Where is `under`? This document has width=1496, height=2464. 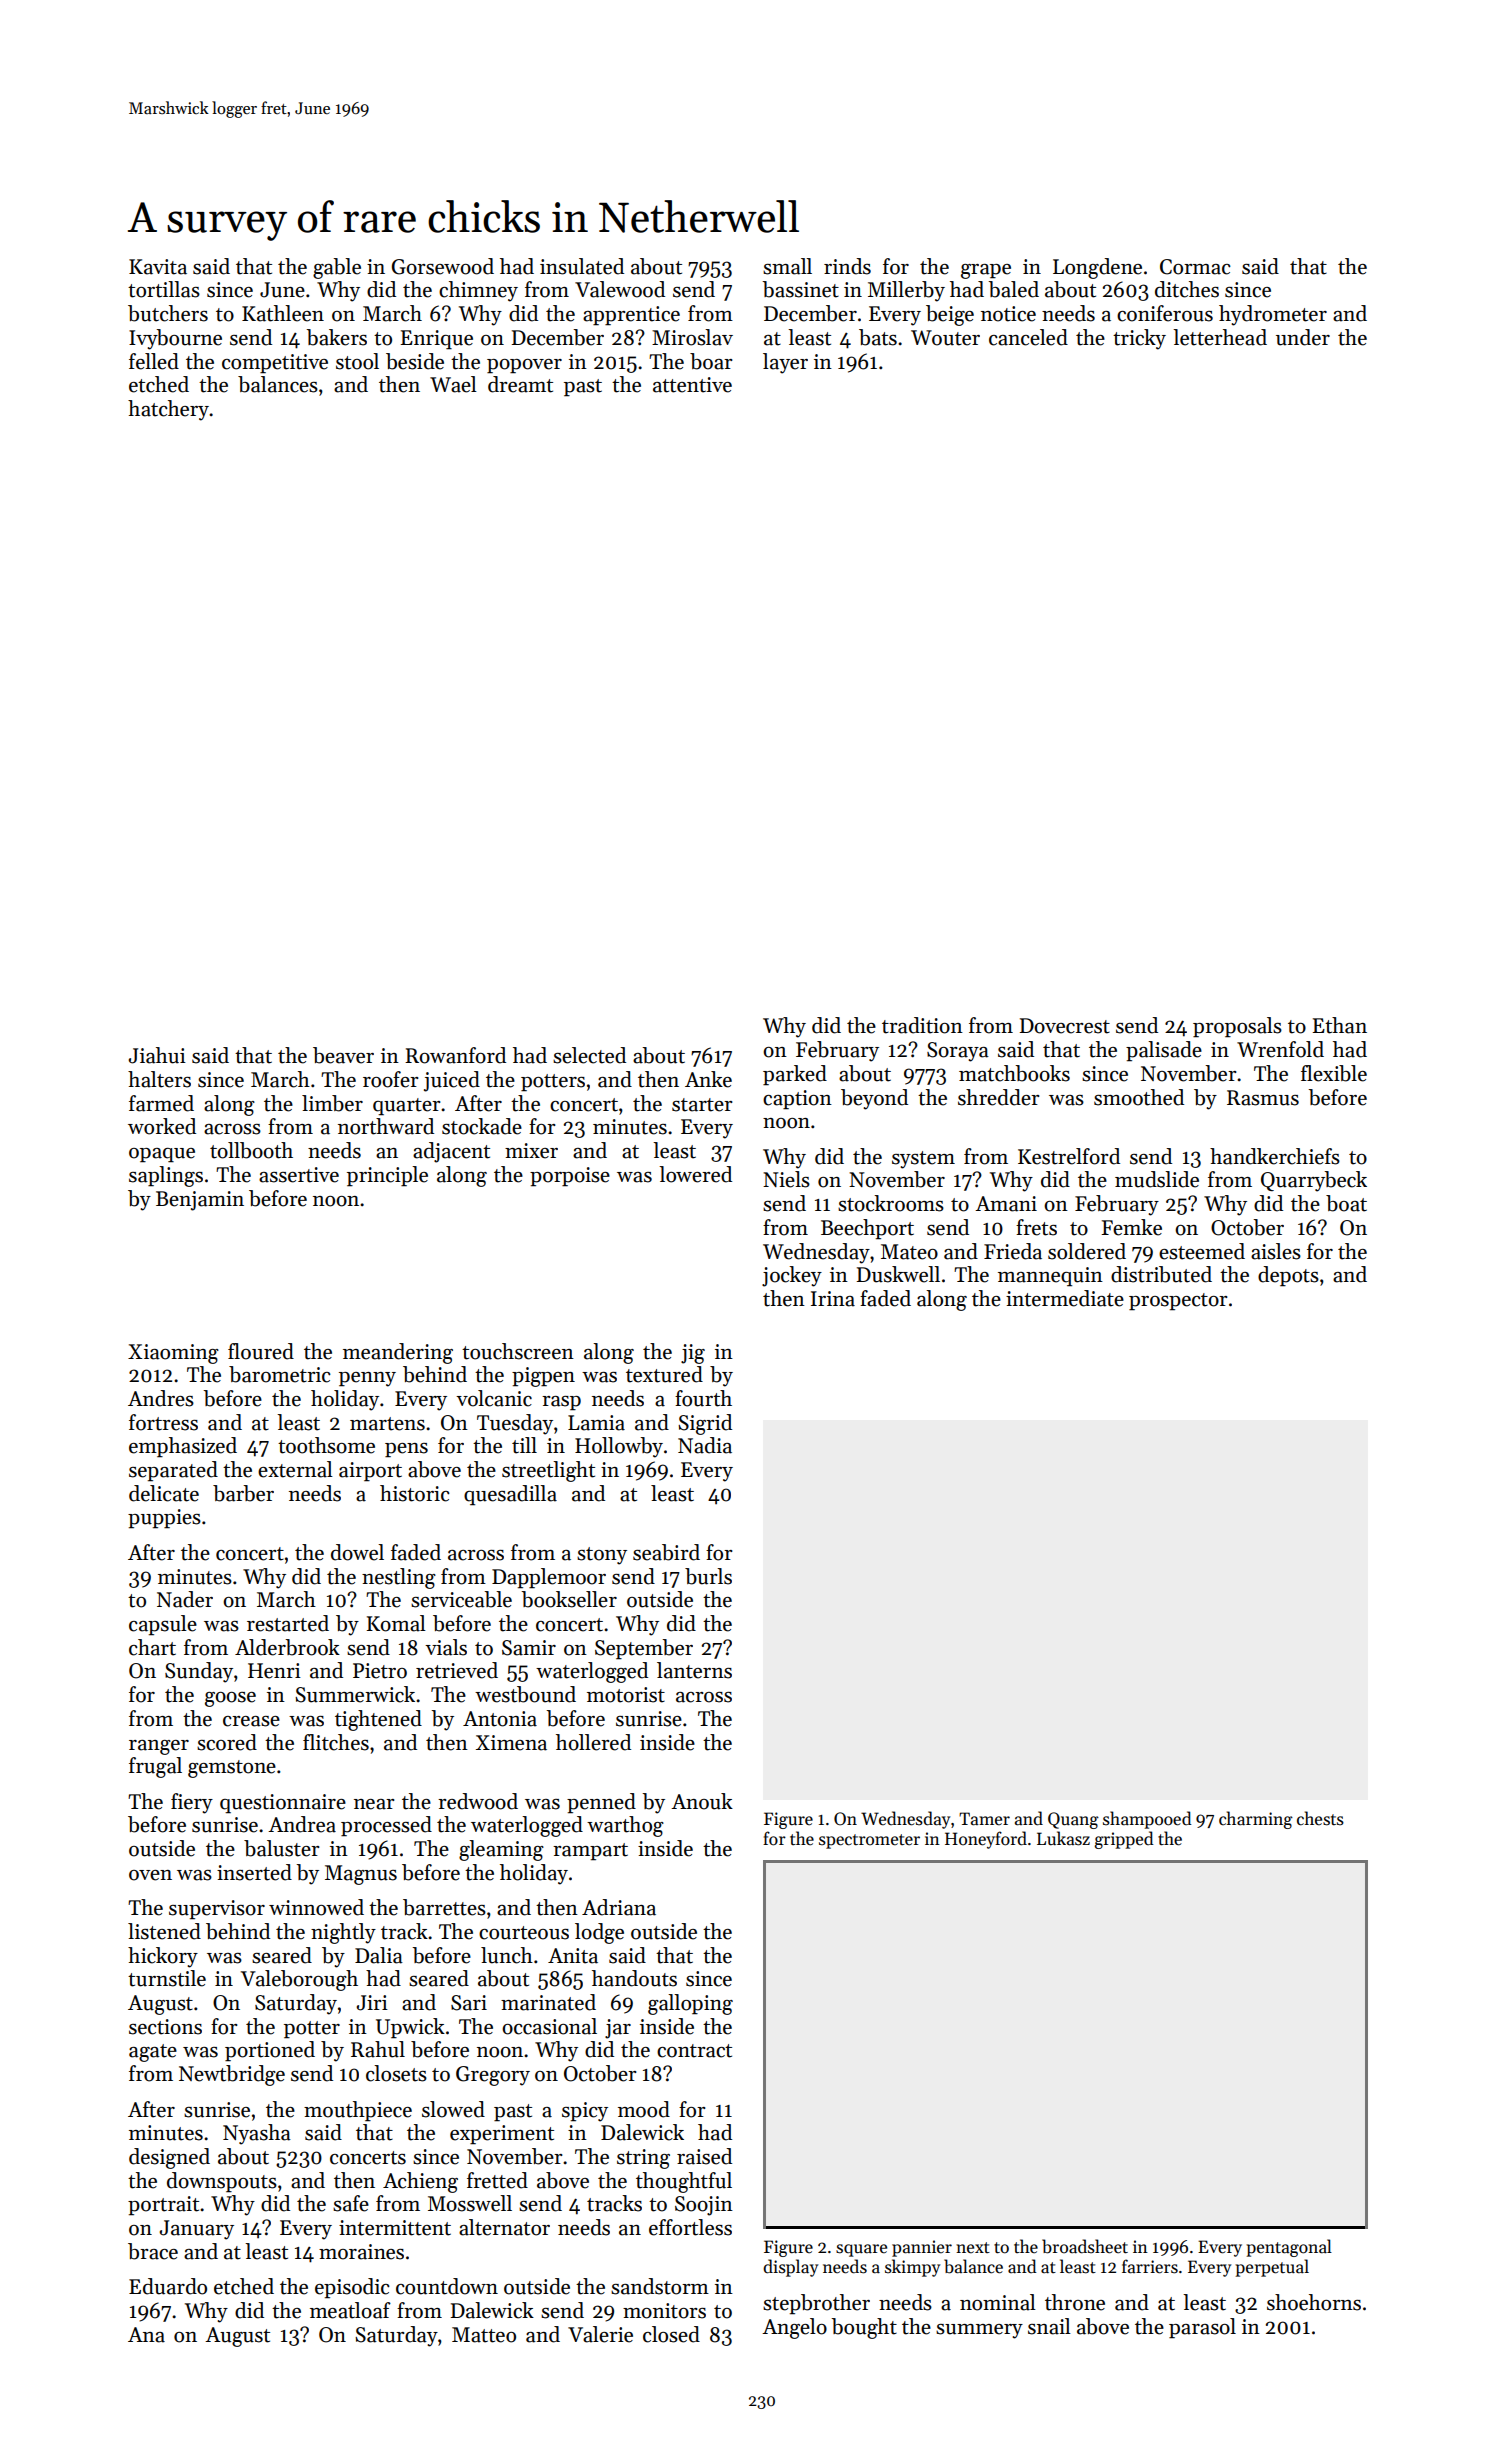 under is located at coordinates (1303, 337).
